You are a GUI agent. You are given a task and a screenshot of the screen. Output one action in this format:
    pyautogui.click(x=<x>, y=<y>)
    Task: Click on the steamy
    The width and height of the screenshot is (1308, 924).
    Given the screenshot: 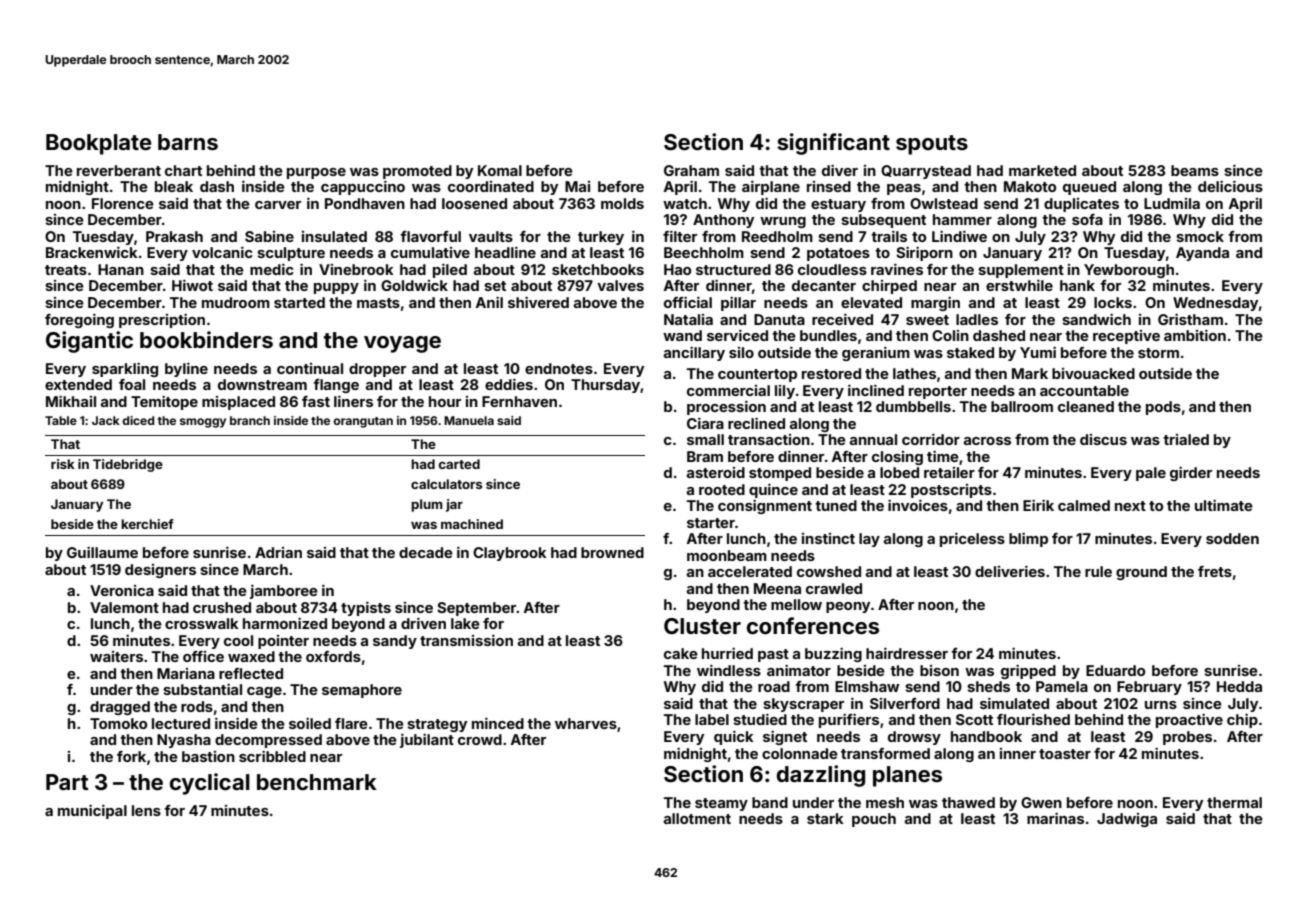 What is the action you would take?
    pyautogui.click(x=721, y=804)
